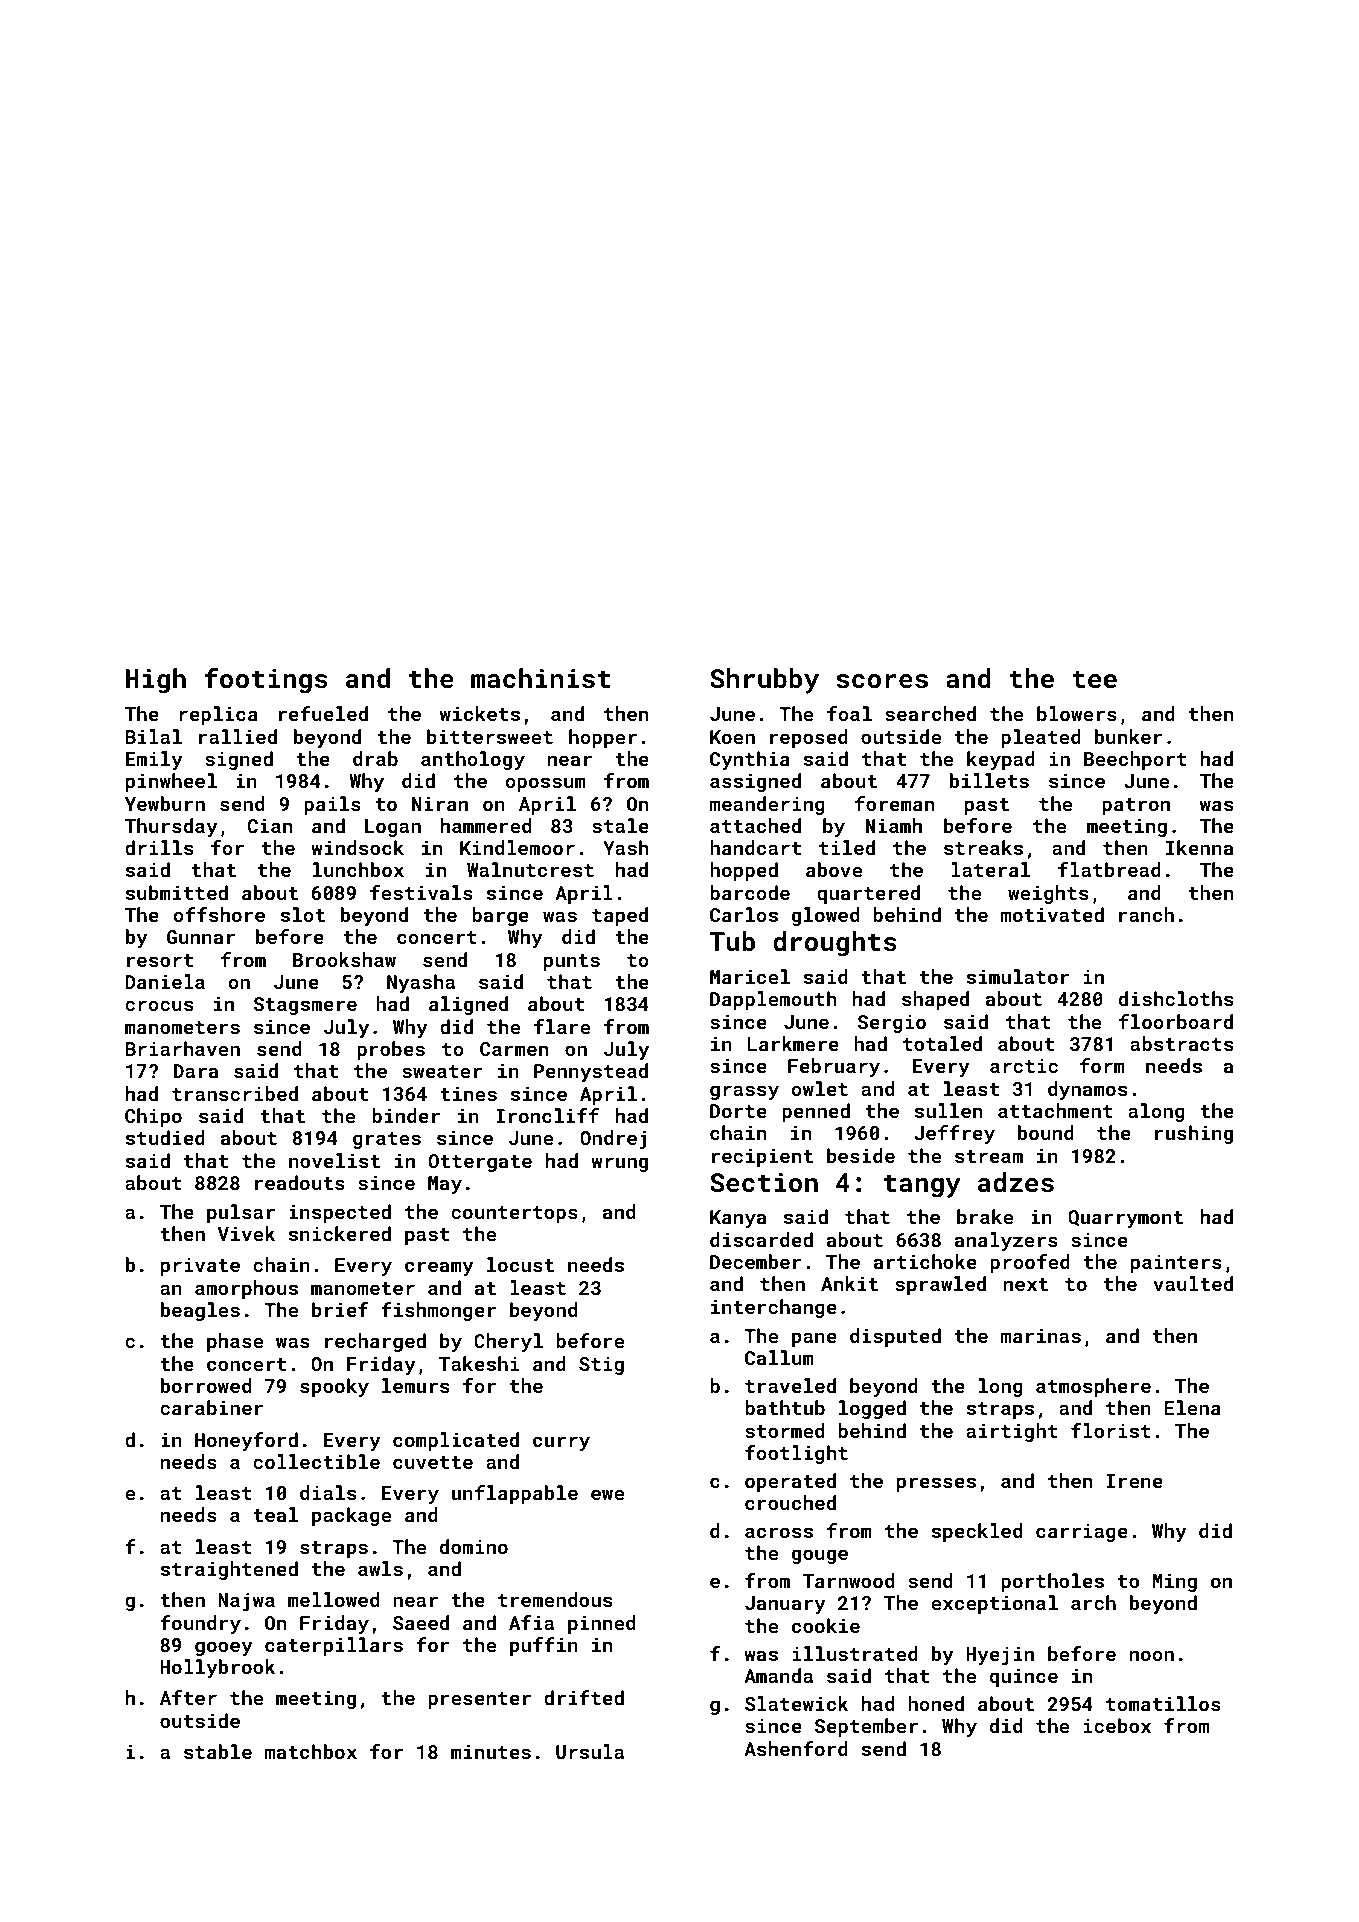  What do you see at coordinates (785, 1407) in the screenshot?
I see `bathtub` at bounding box center [785, 1407].
